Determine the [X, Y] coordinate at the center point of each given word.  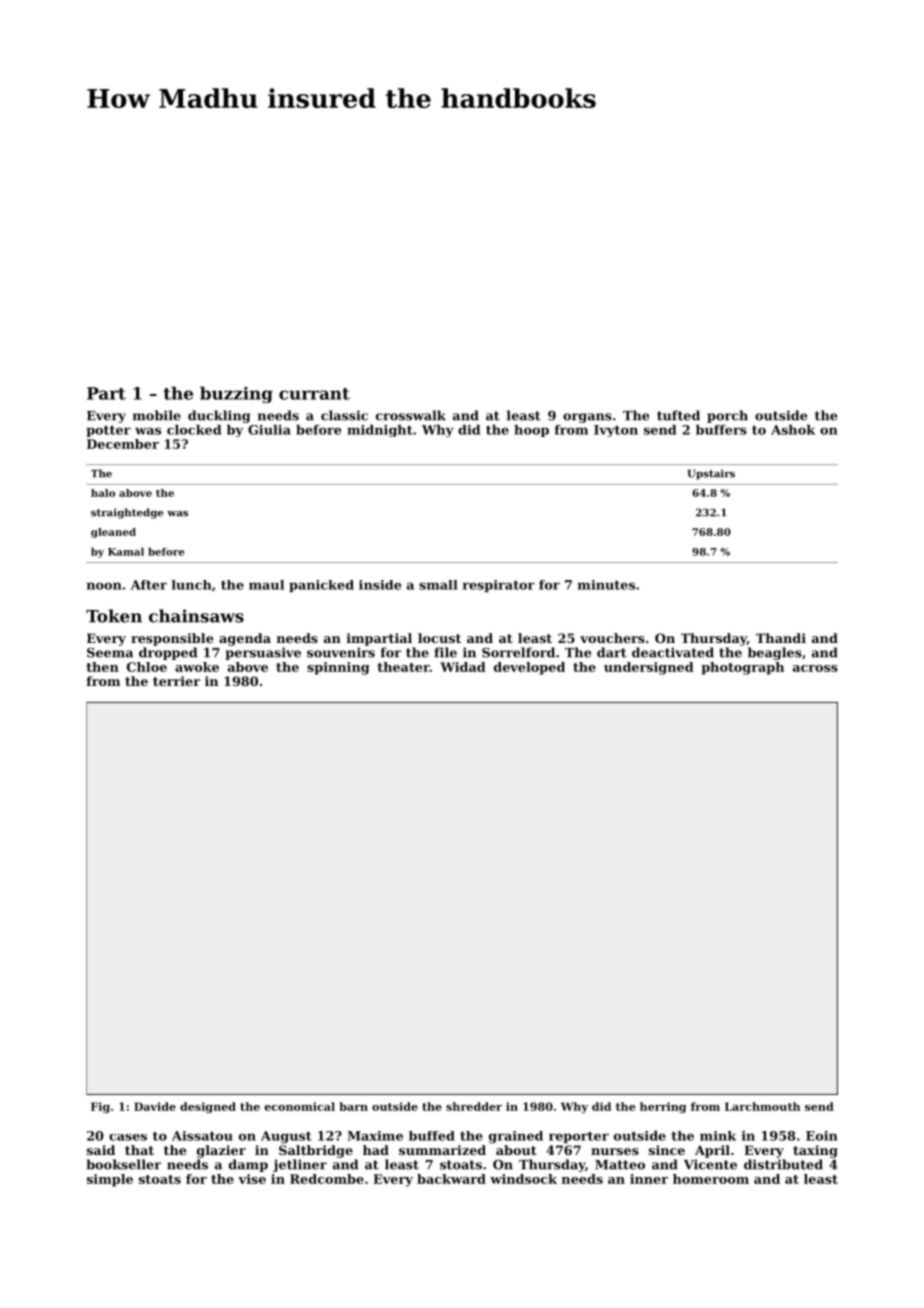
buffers [721, 430]
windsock [523, 1179]
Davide [155, 1106]
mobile [157, 415]
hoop [531, 431]
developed [529, 668]
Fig [100, 1107]
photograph [742, 668]
